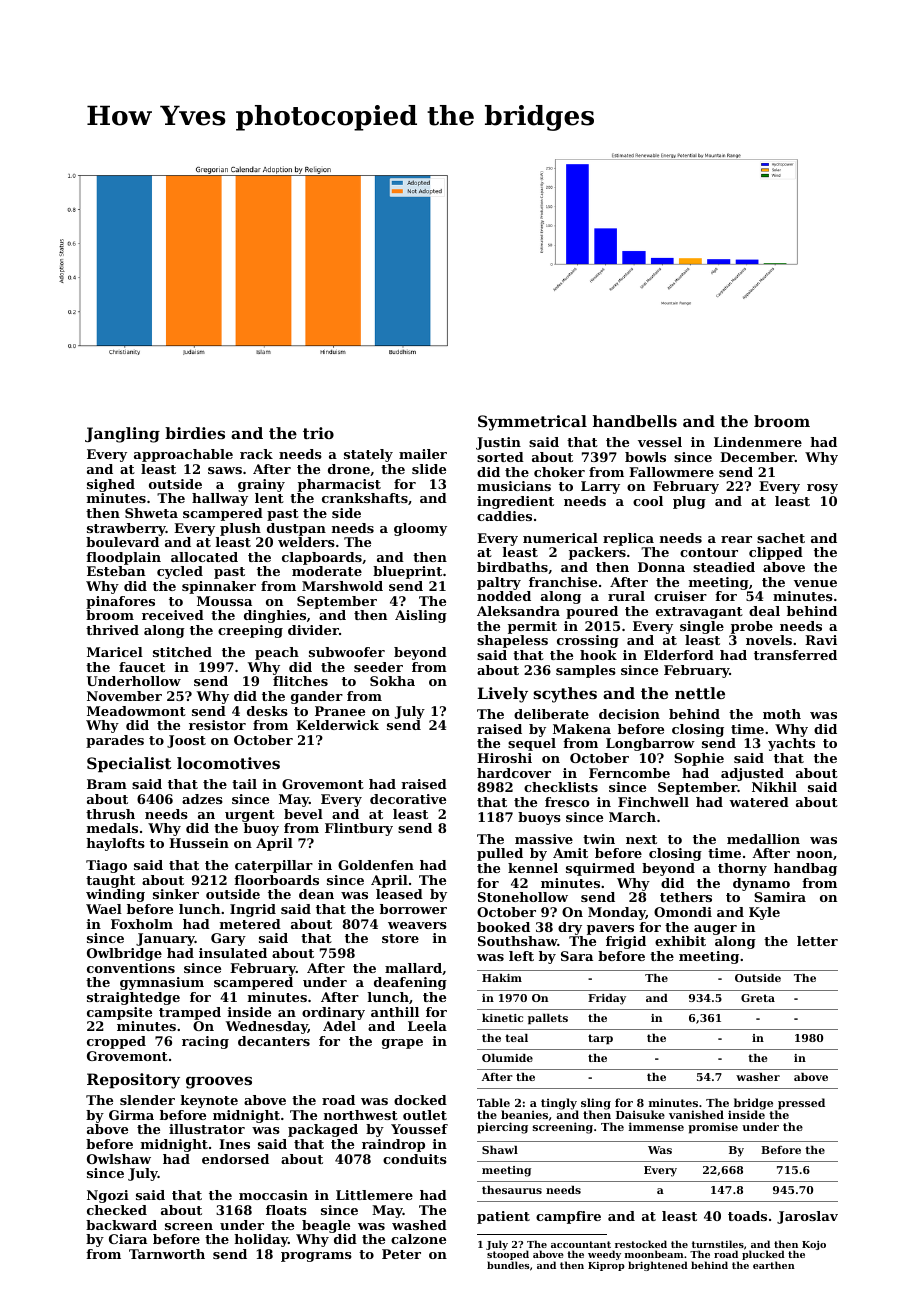  I want to click on Lindenmere, so click(758, 442).
